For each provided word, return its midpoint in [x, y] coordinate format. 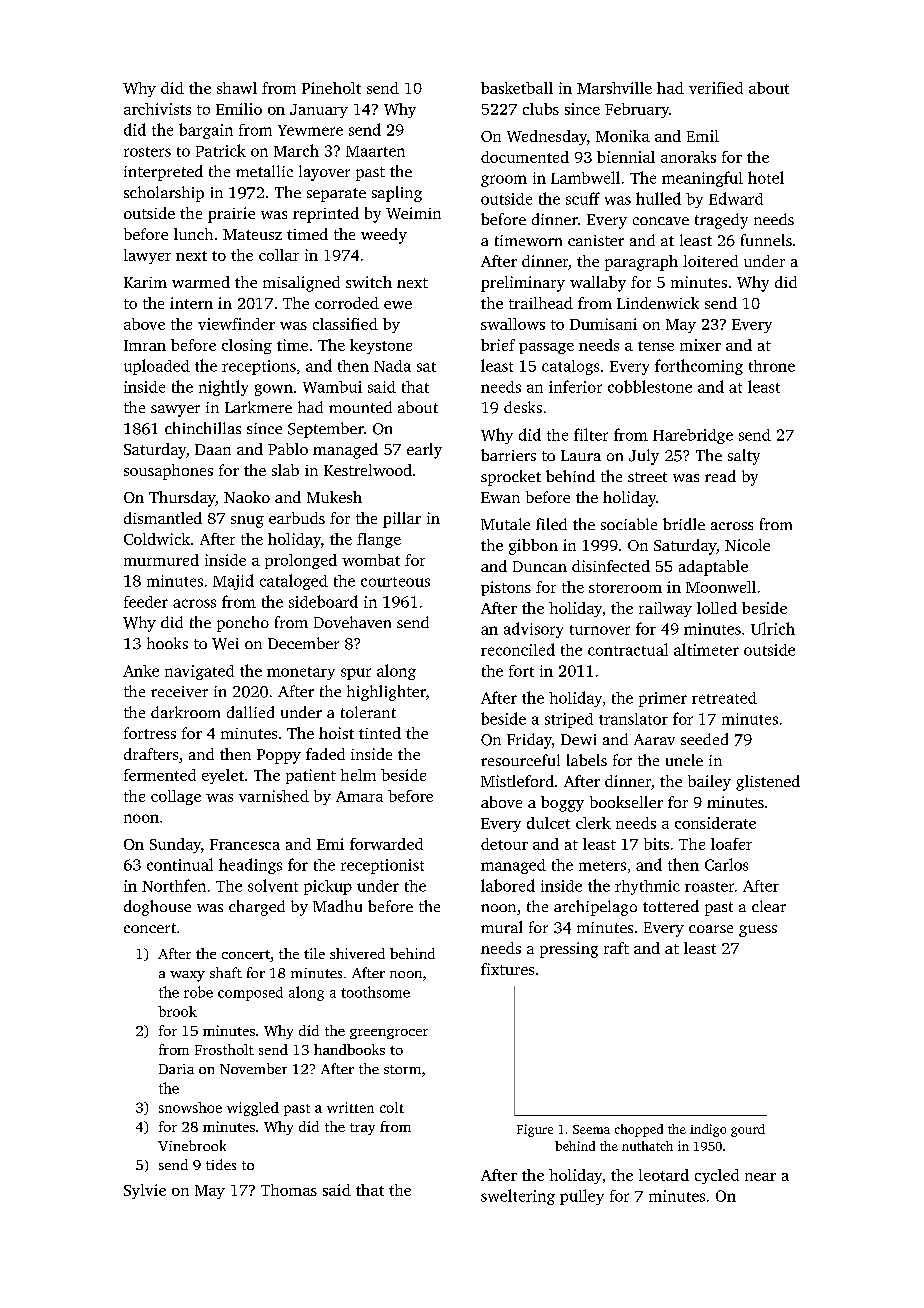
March [296, 150]
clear [769, 906]
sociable [629, 524]
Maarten [375, 151]
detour [504, 844]
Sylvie [145, 1191]
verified [716, 88]
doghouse [157, 908]
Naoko [247, 497]
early [424, 451]
